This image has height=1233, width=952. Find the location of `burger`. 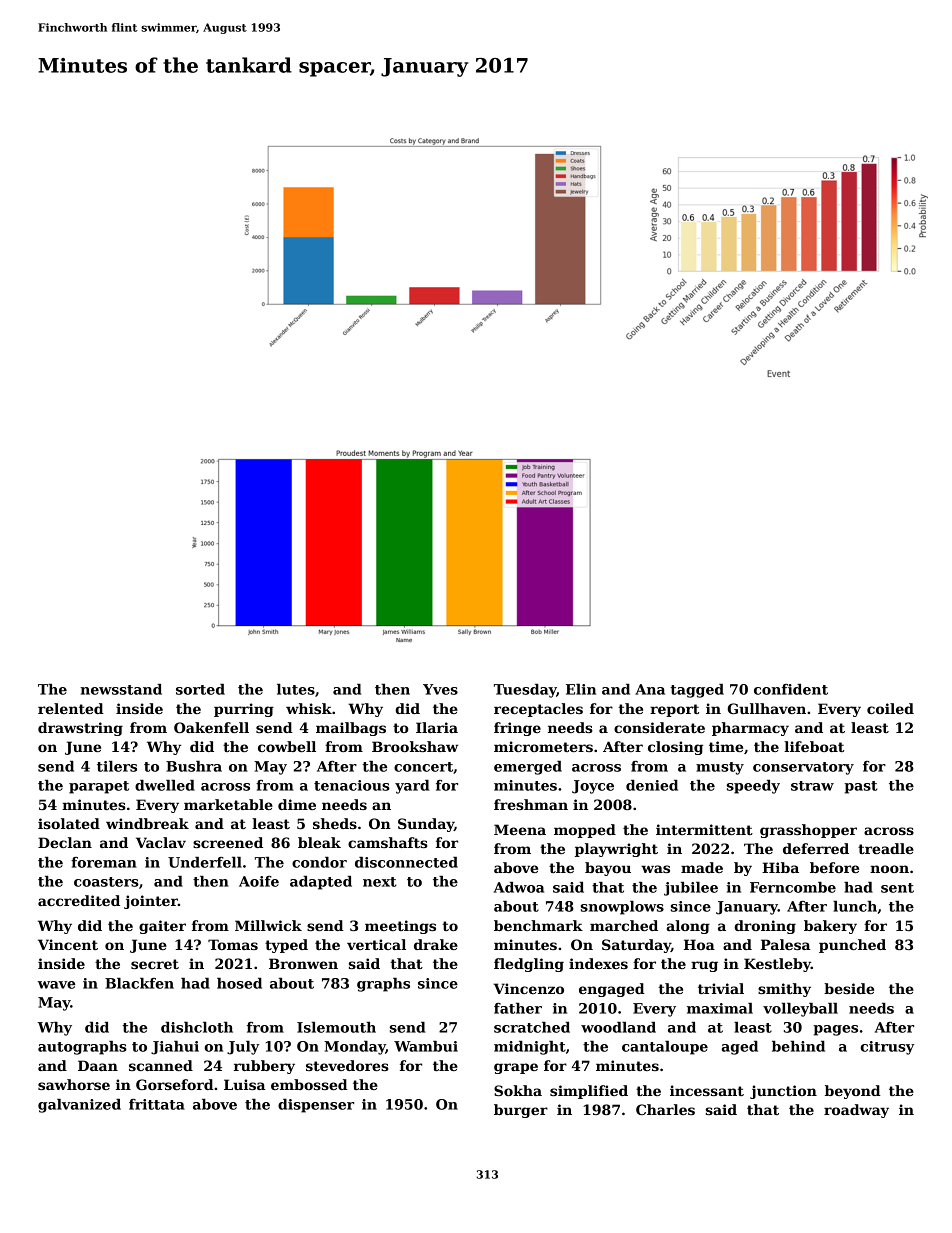

burger is located at coordinates (521, 1111).
